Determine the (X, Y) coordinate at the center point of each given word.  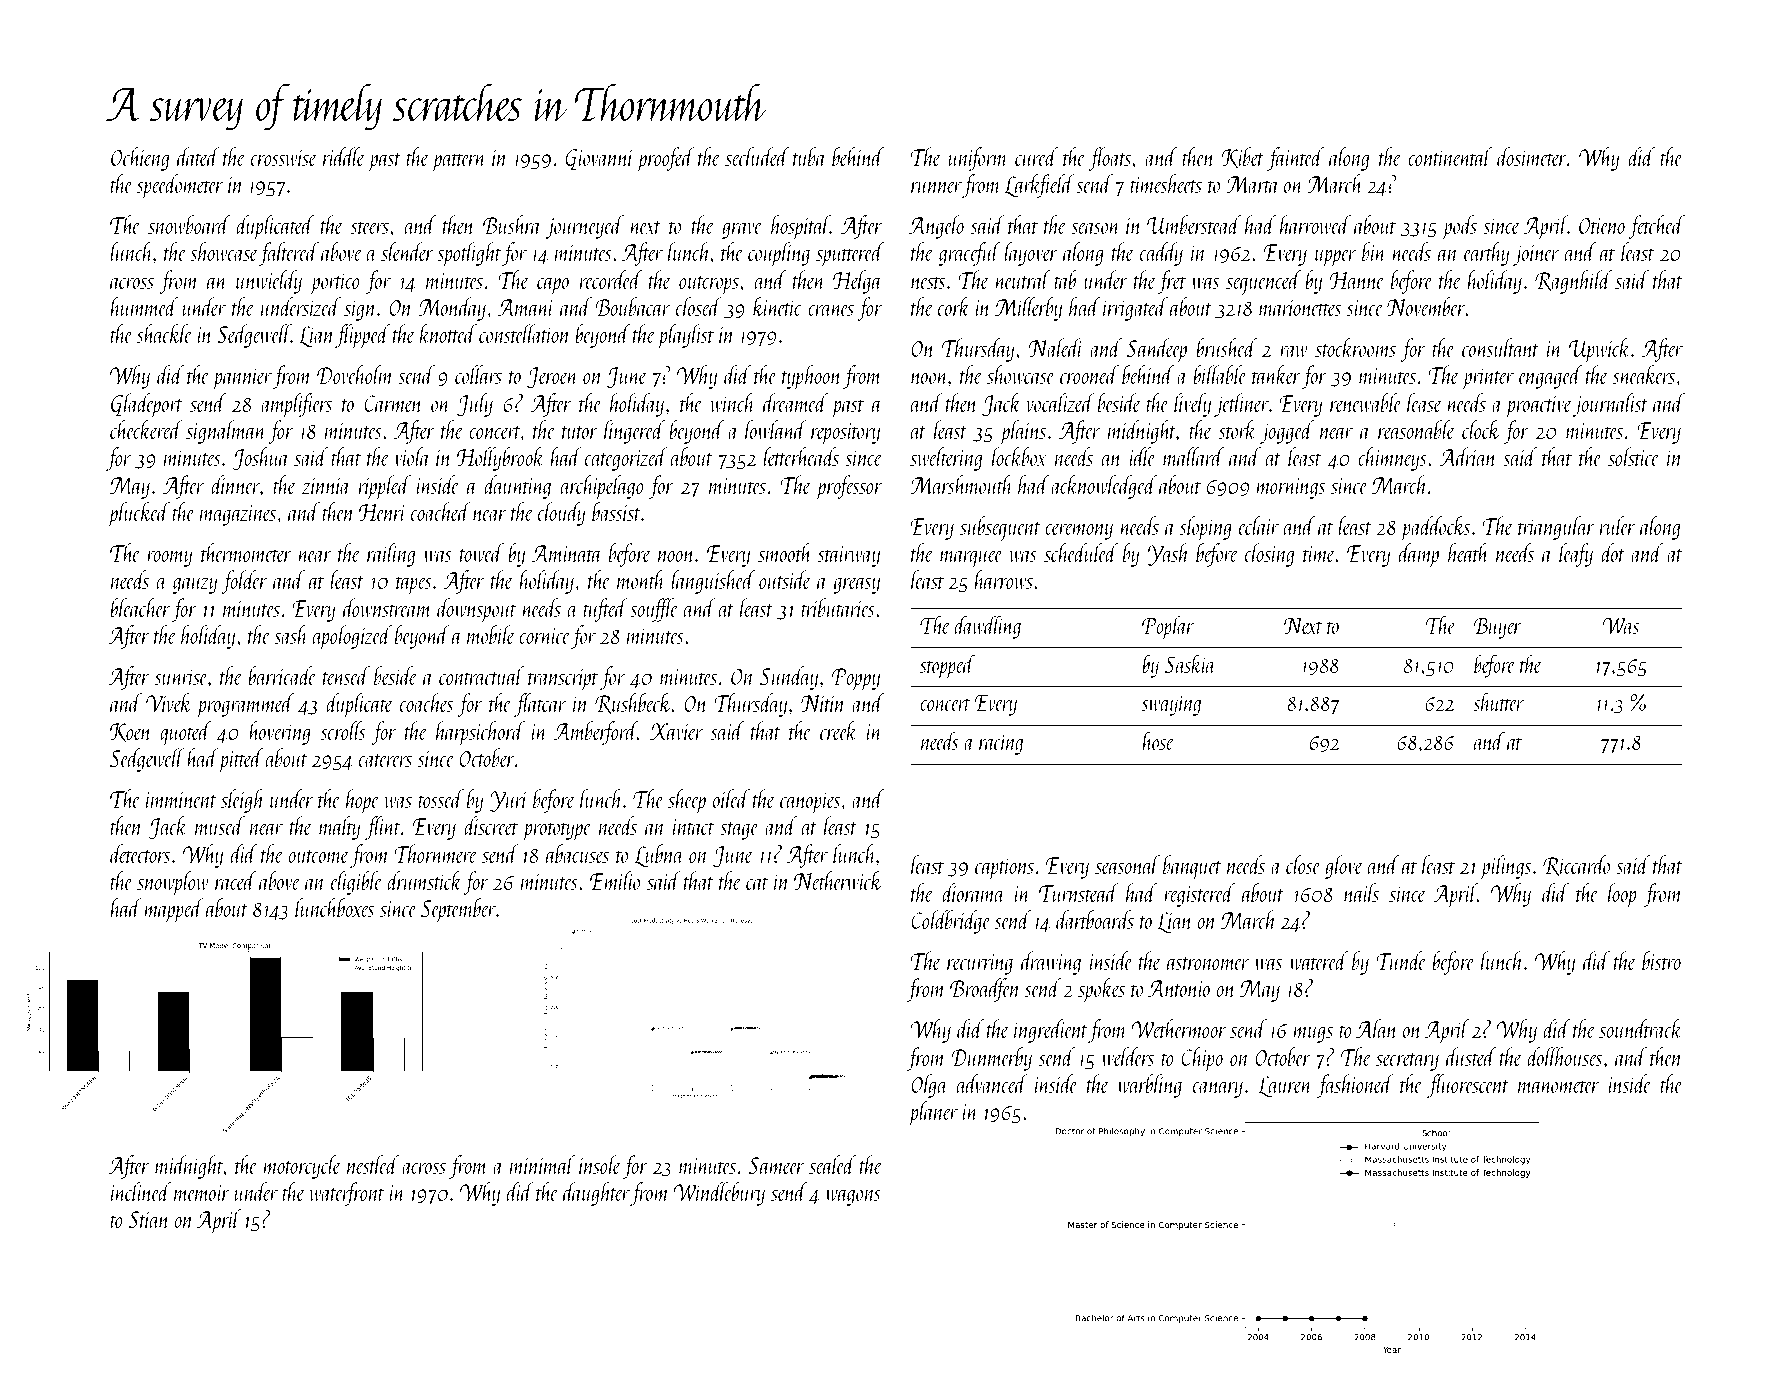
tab (1065, 279)
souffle (654, 610)
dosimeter (1532, 156)
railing (391, 555)
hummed (144, 306)
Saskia (1190, 663)
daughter (596, 1194)
